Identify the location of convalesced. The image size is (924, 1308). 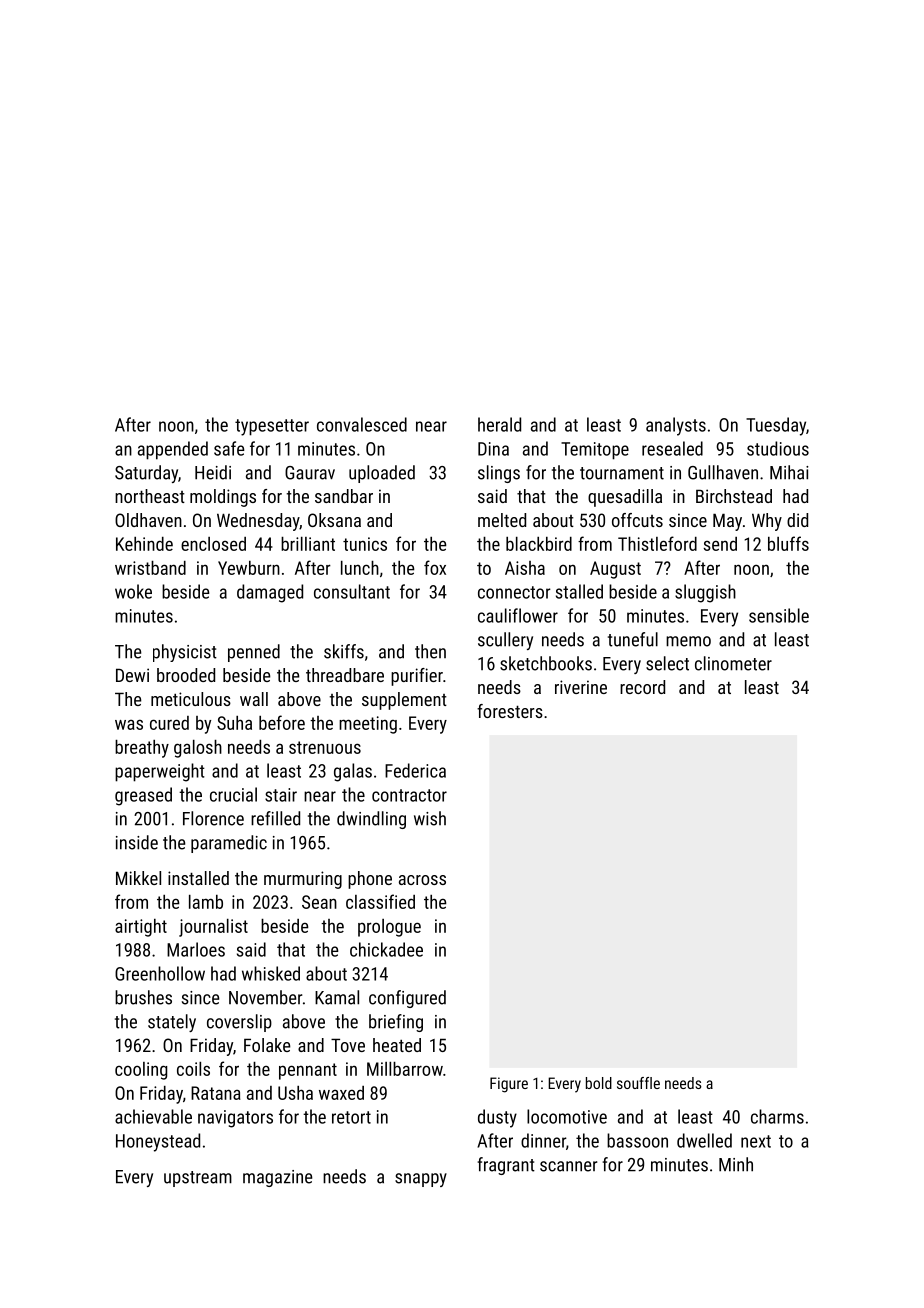
(362, 424).
